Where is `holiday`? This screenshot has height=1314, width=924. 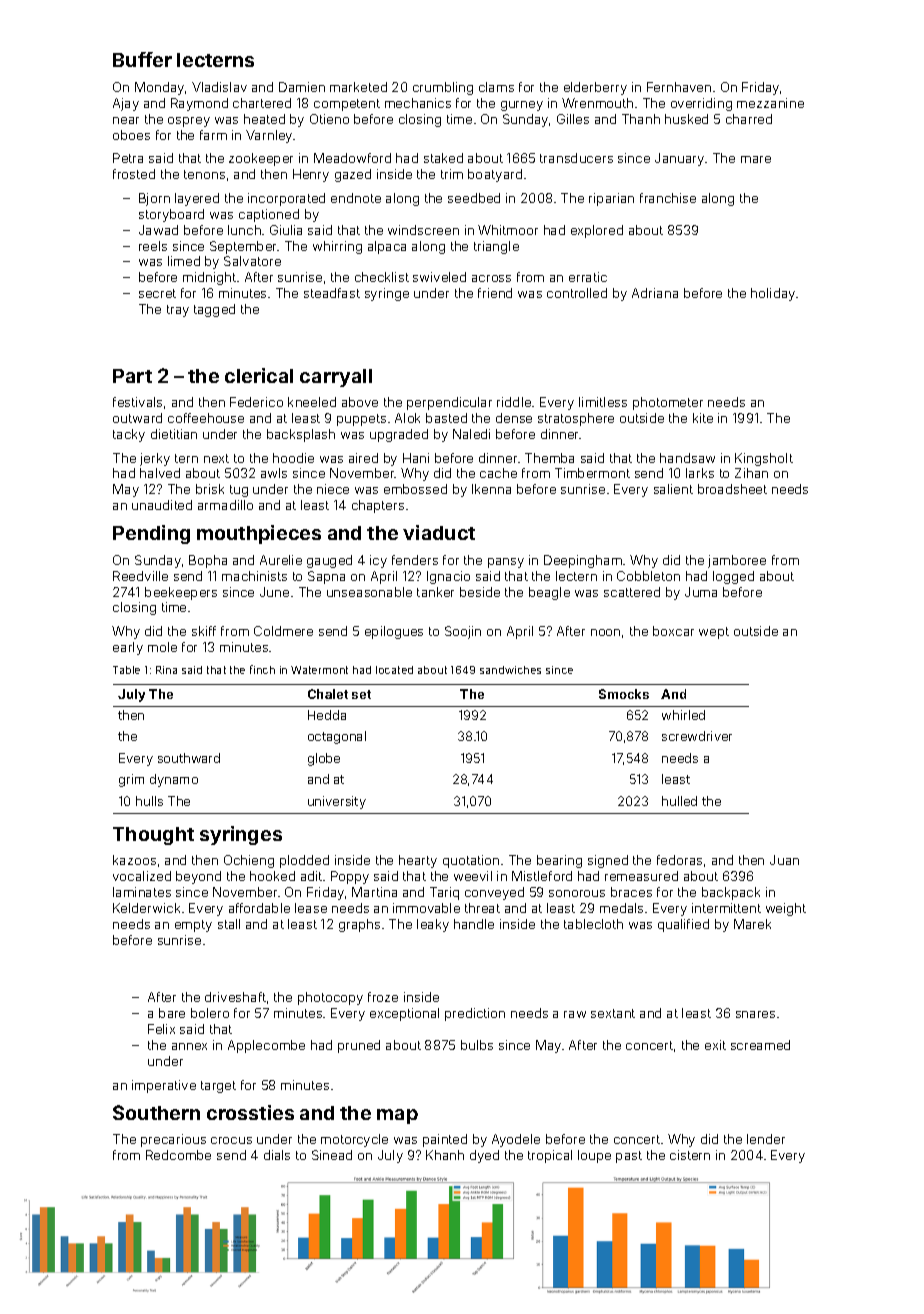 holiday is located at coordinates (773, 294).
